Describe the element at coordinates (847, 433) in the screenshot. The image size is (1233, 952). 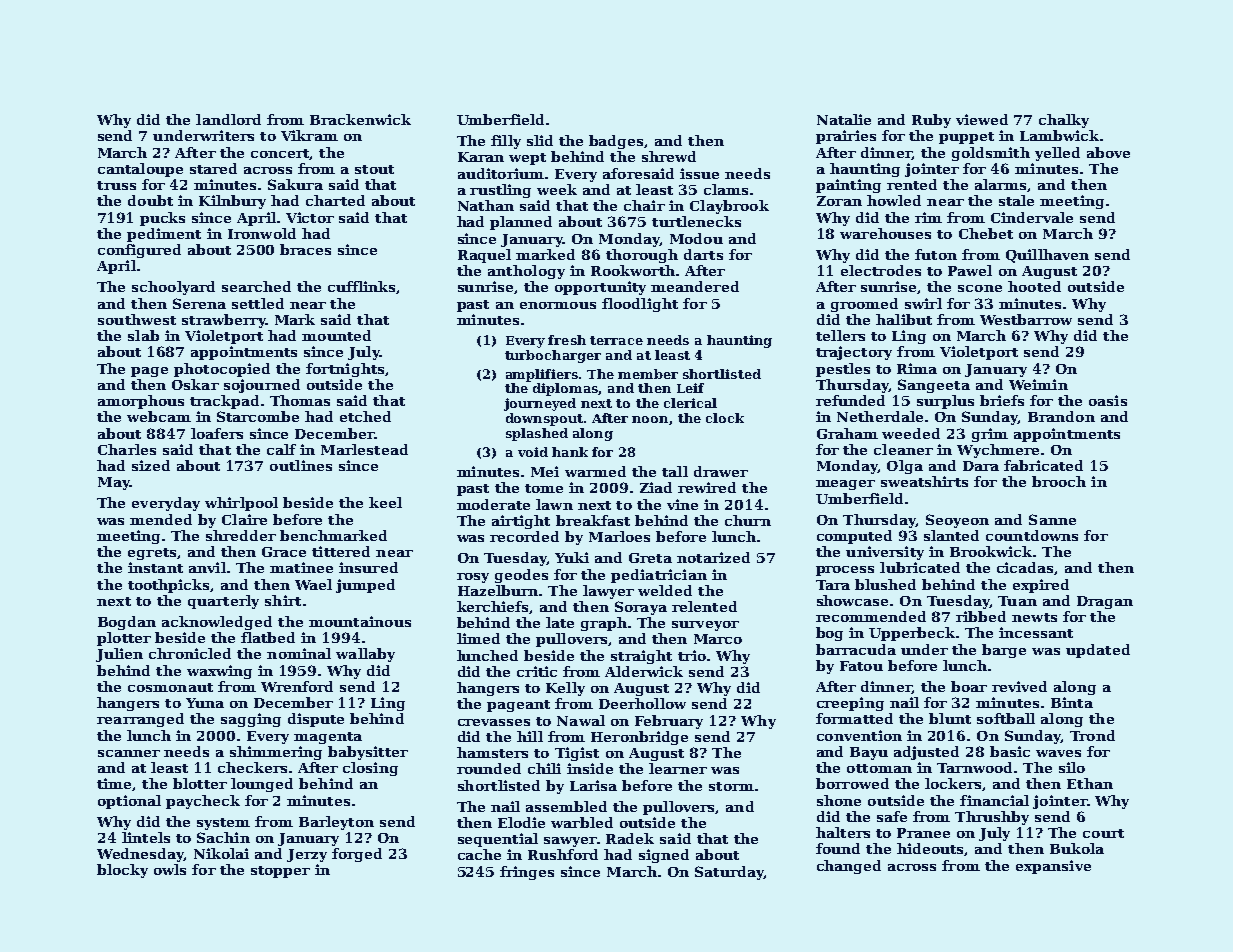
I see `Graham` at that location.
